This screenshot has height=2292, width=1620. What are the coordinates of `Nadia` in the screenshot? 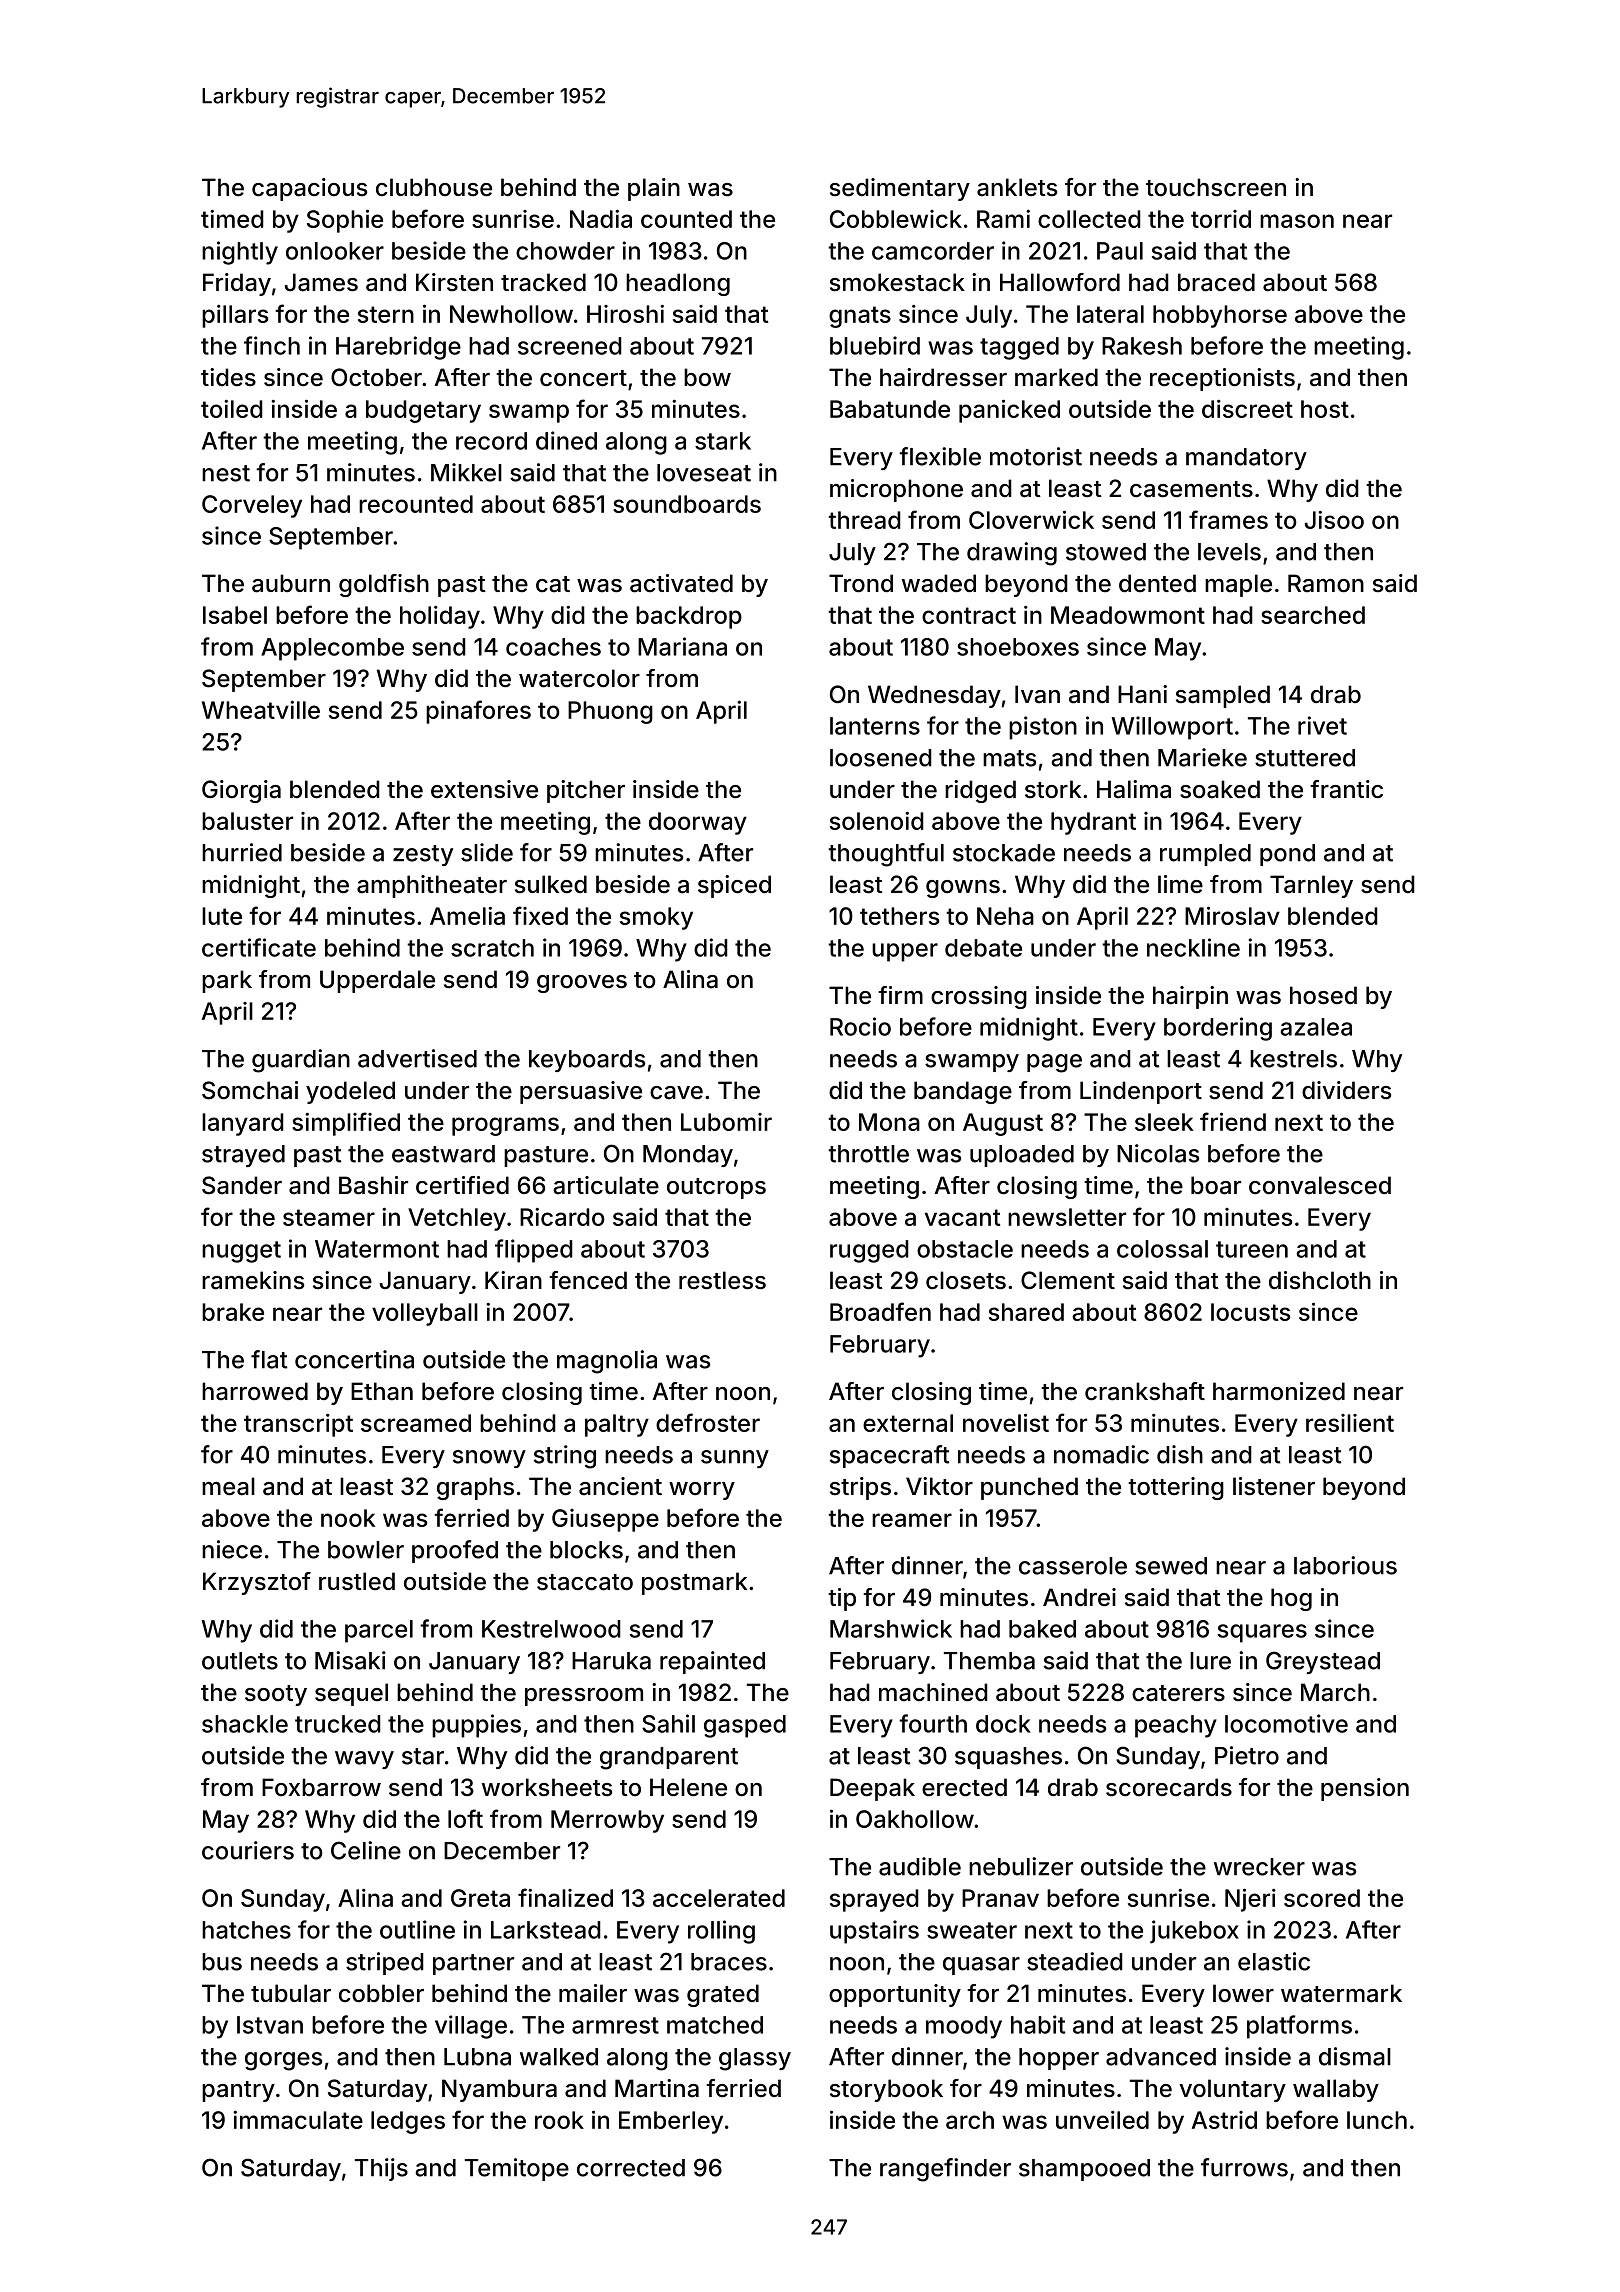 It's located at (601, 219).
